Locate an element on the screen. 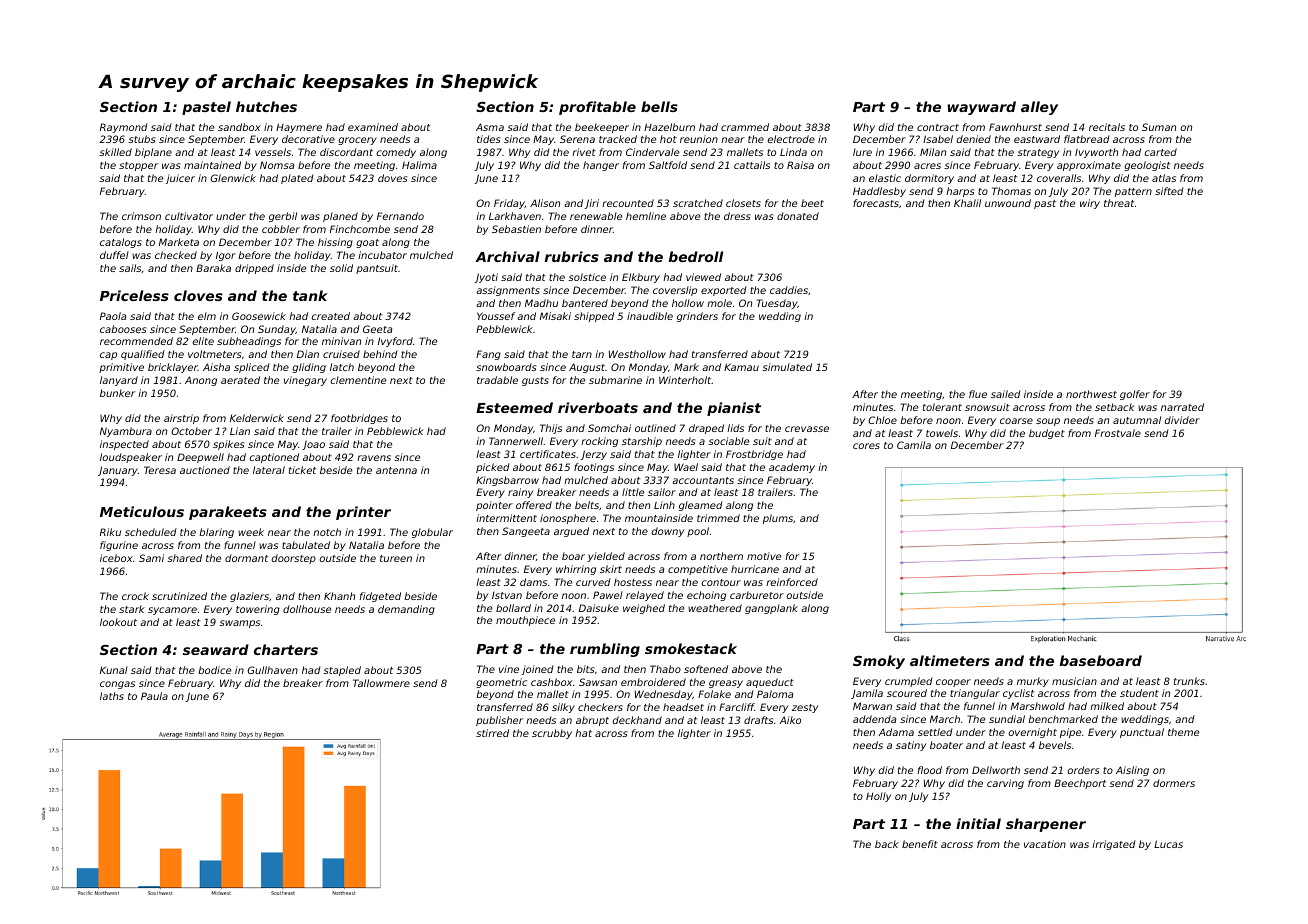  laths is located at coordinates (112, 696).
